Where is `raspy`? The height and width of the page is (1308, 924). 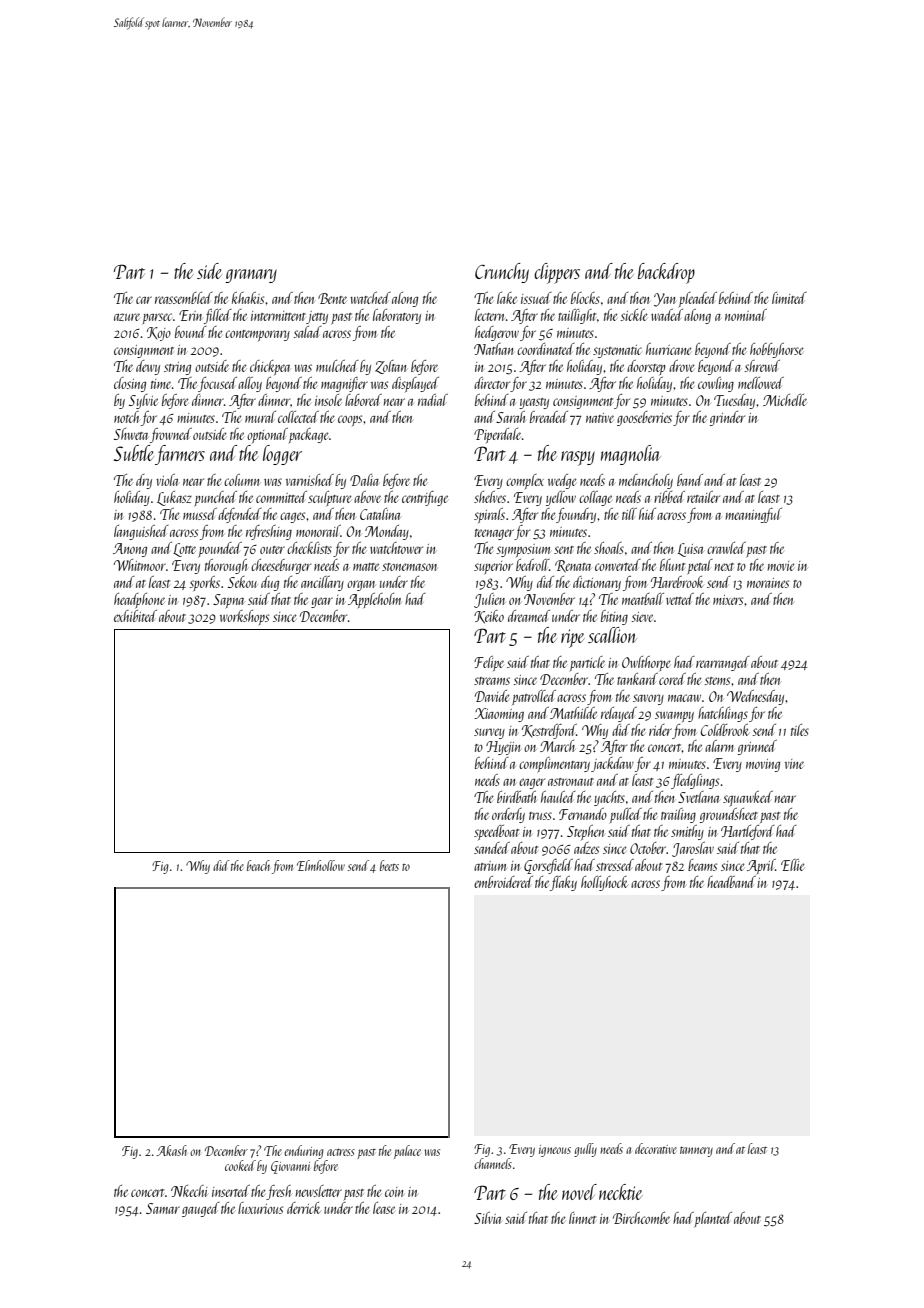 raspy is located at coordinates (578, 458).
